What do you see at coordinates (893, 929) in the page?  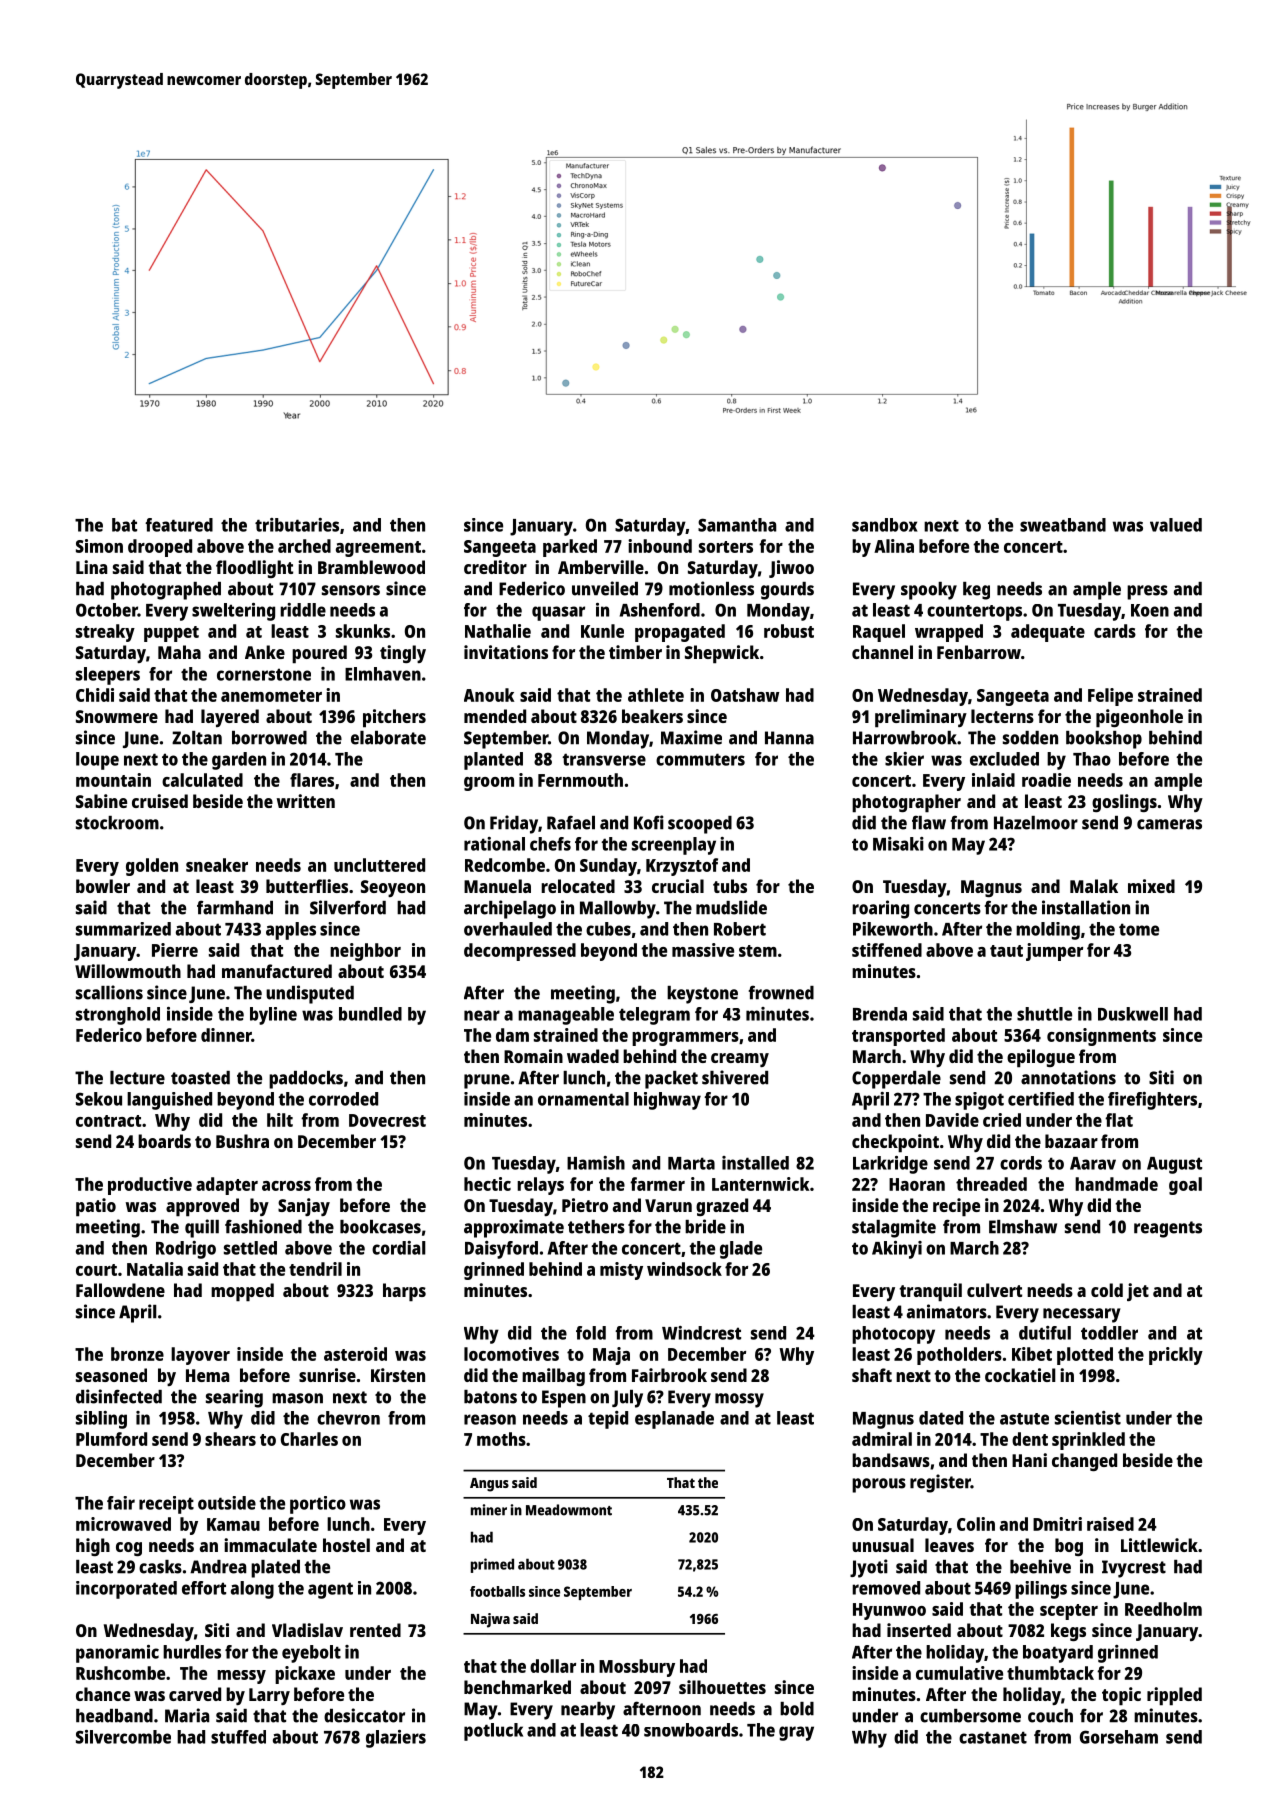 I see `Pikeworth` at bounding box center [893, 929].
